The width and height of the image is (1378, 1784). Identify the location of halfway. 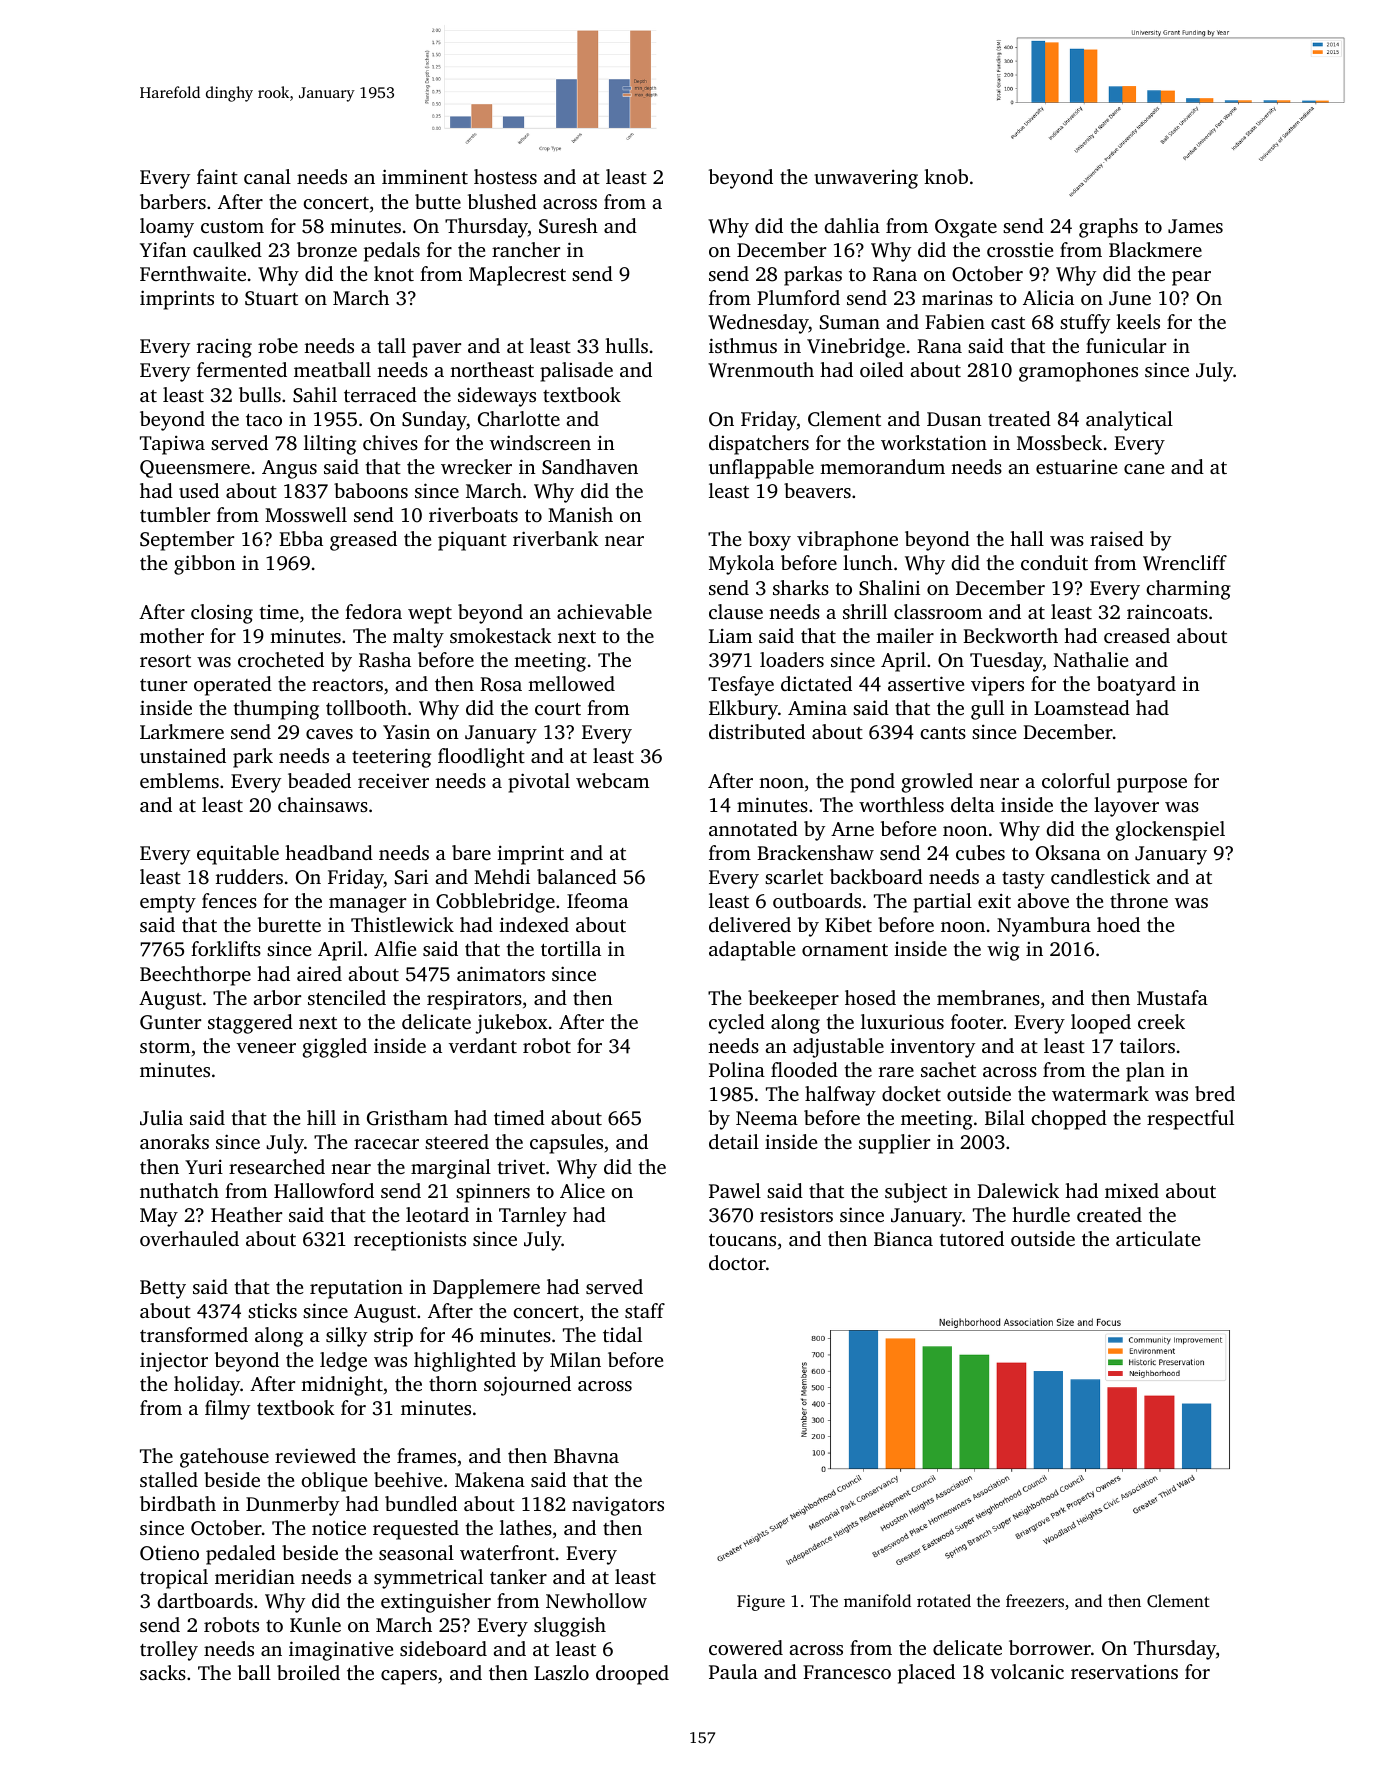
(840, 1096).
